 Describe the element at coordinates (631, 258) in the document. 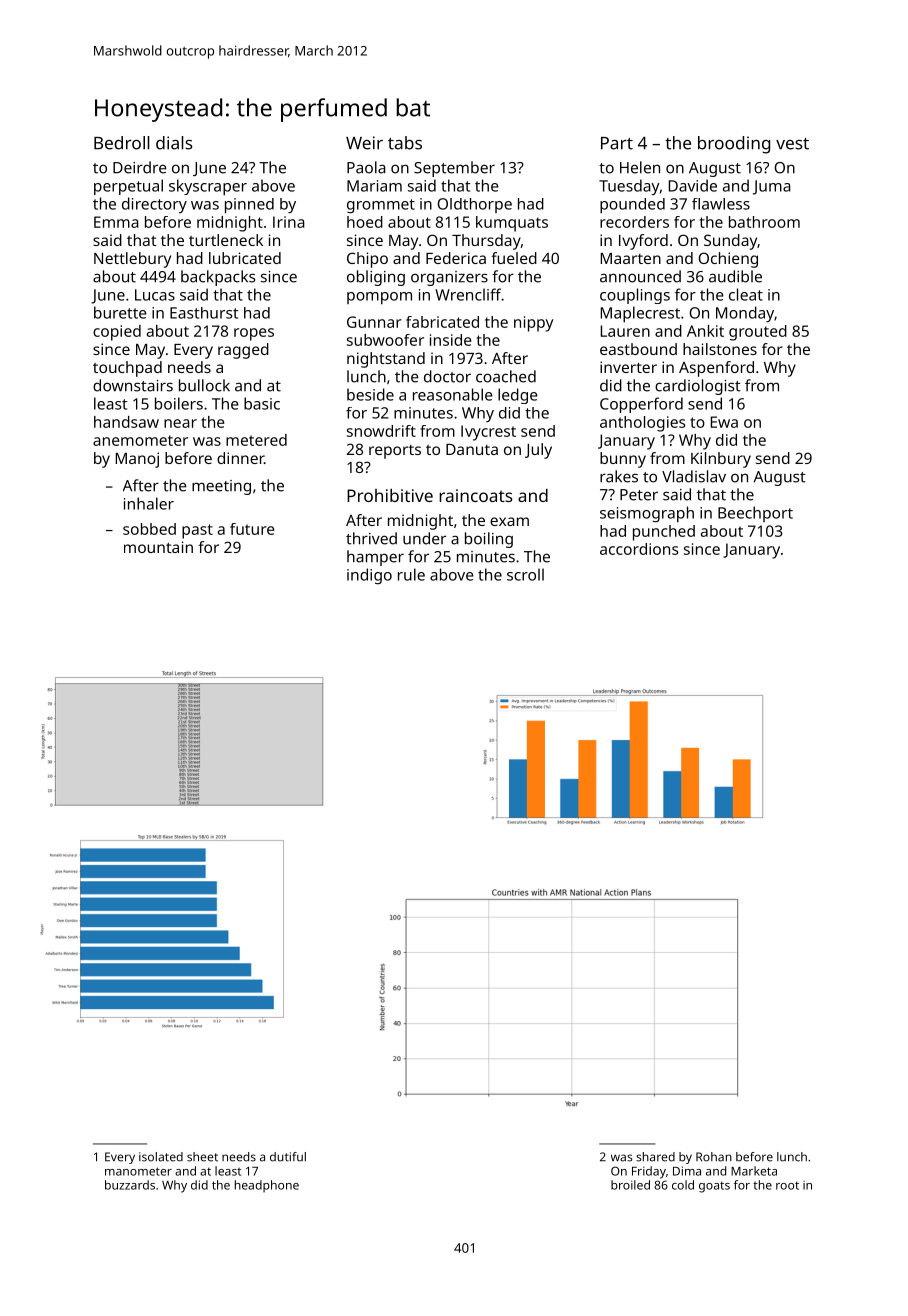

I see `Maarten` at that location.
